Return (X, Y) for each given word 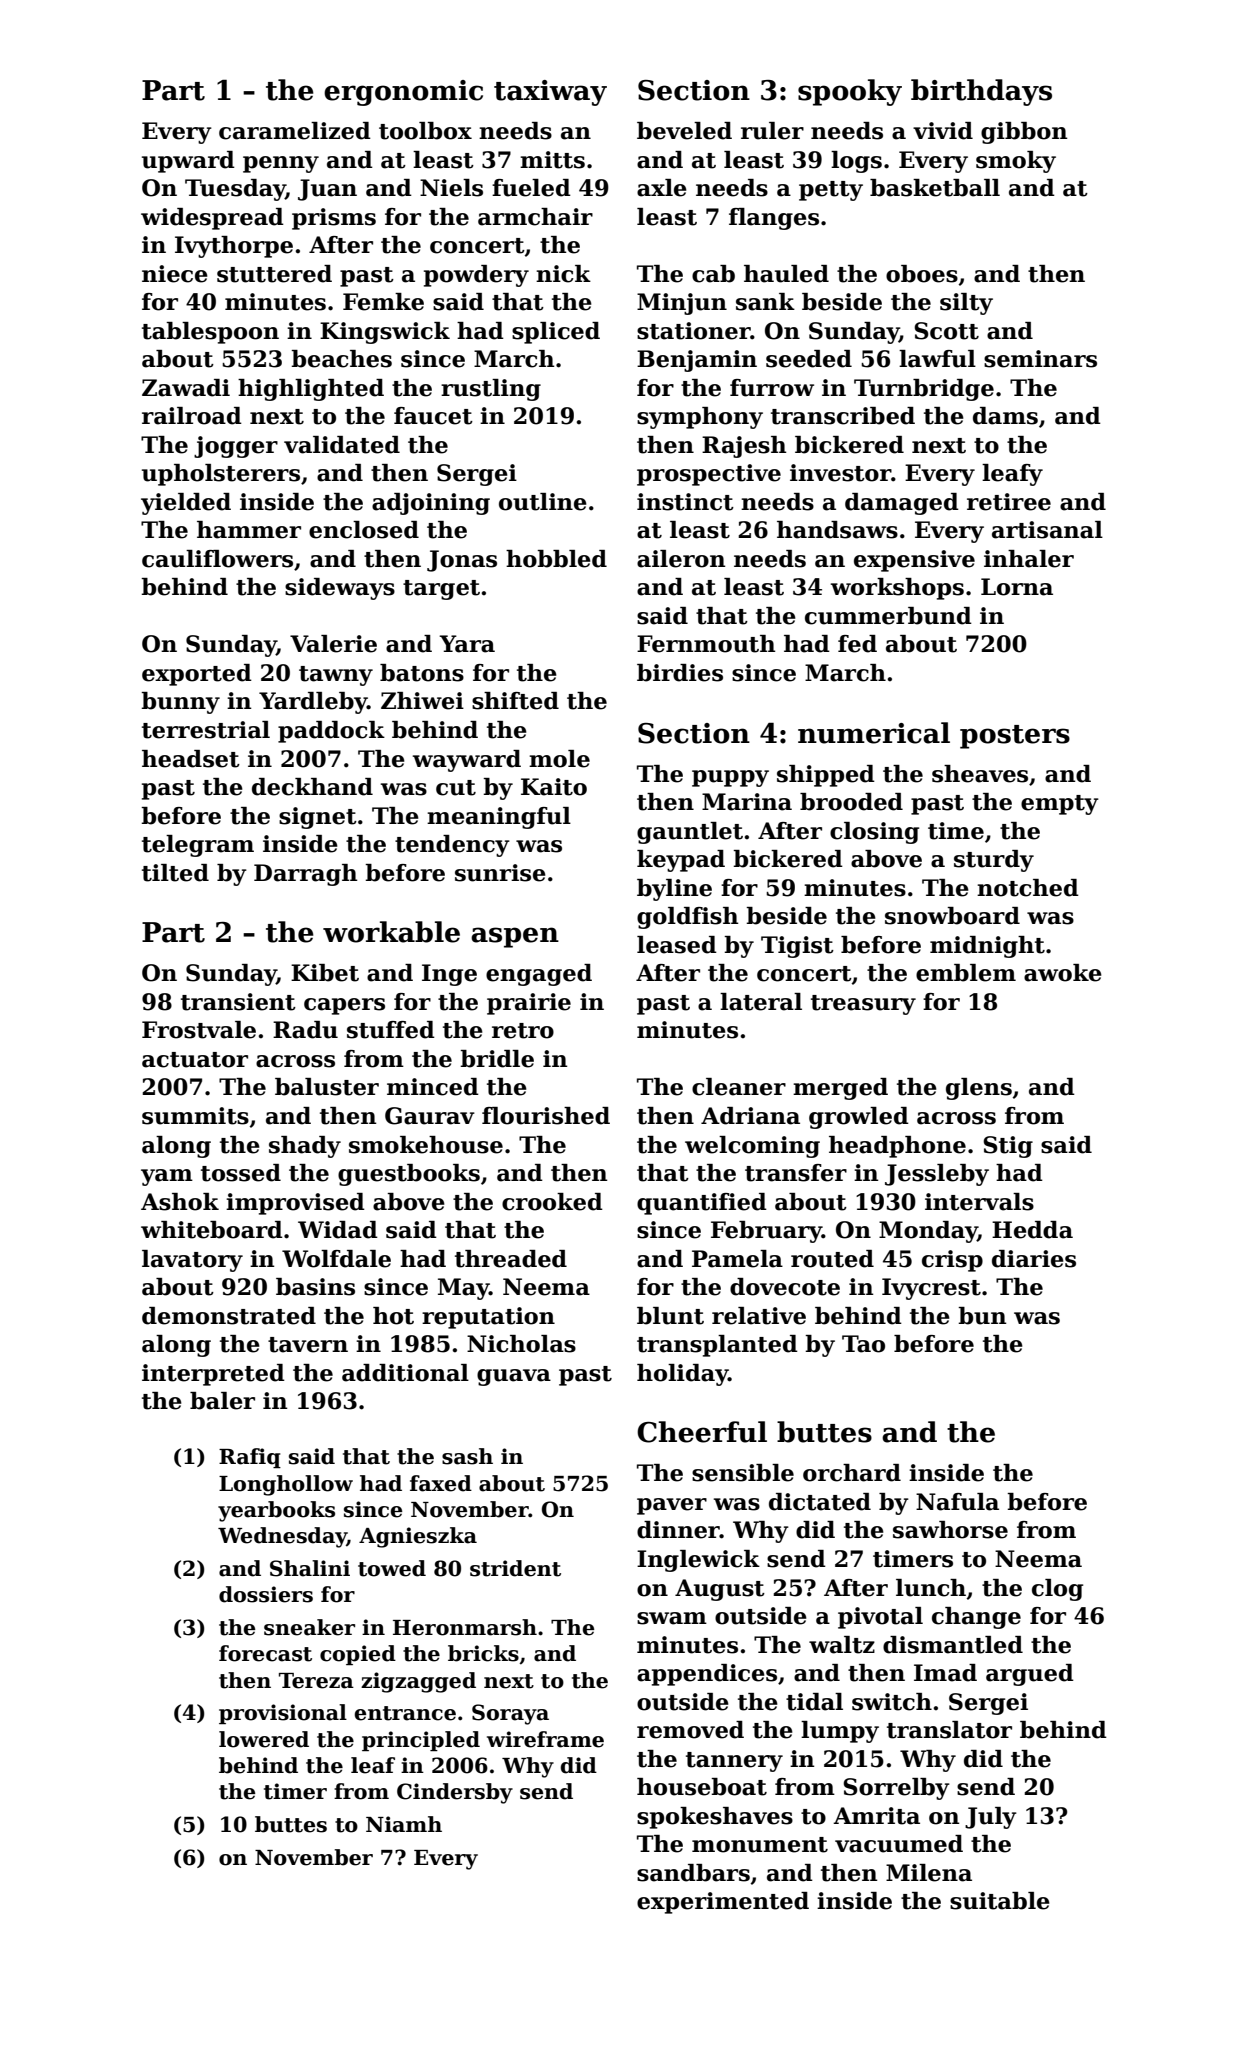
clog (1057, 1590)
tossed (241, 1173)
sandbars (693, 1873)
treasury (863, 1005)
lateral (761, 1002)
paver (672, 1506)
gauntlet (690, 833)
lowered (264, 1739)
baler (222, 1401)
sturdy (994, 861)
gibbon (1024, 133)
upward (188, 162)
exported (197, 675)
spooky (850, 92)
